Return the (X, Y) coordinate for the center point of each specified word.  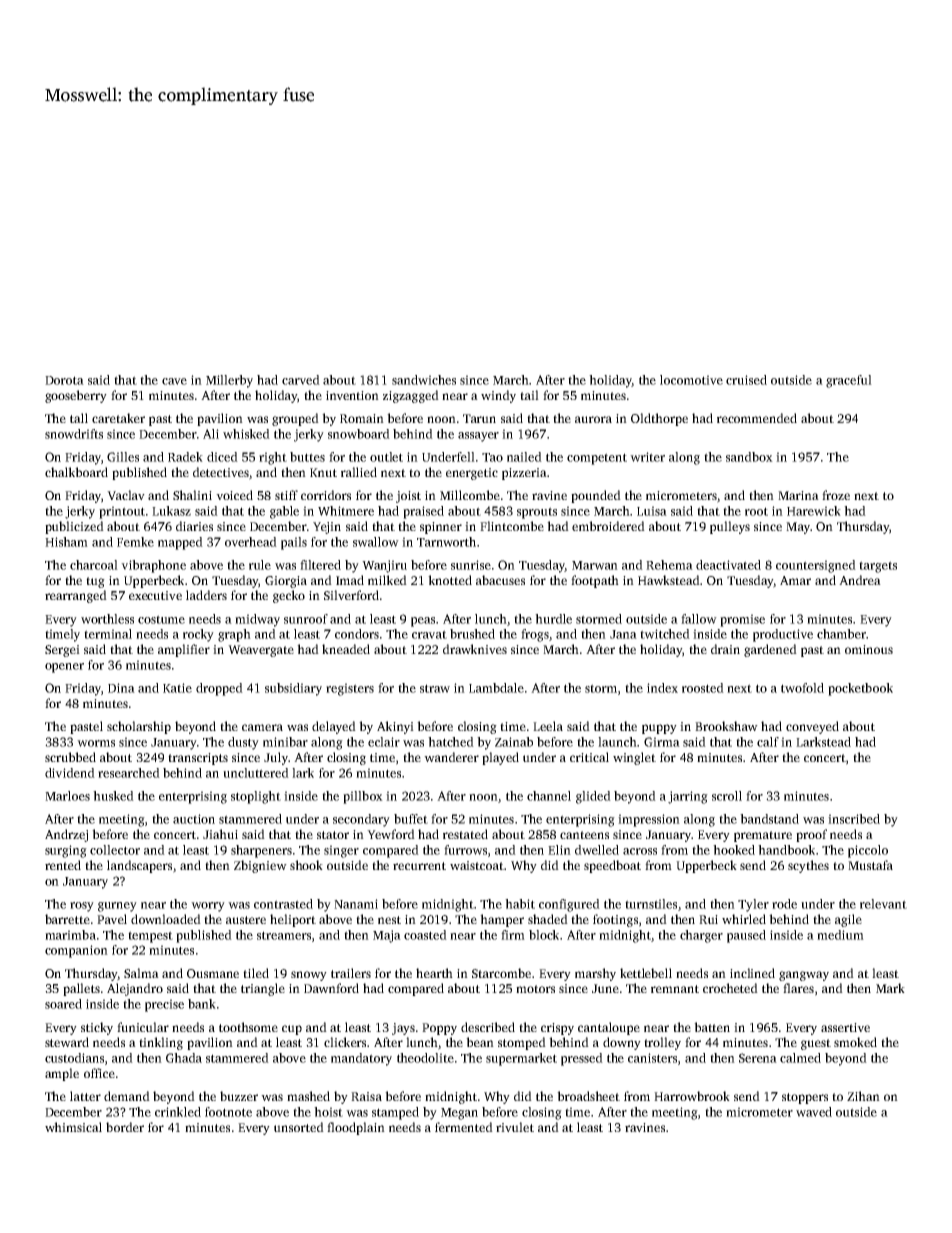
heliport (293, 920)
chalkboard (76, 472)
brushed (472, 634)
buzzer (239, 1096)
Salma (141, 973)
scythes (808, 866)
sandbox (749, 457)
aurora (593, 419)
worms (96, 743)
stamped (395, 1113)
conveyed (812, 727)
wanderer (451, 757)
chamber (841, 634)
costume (161, 619)
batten (712, 1027)
